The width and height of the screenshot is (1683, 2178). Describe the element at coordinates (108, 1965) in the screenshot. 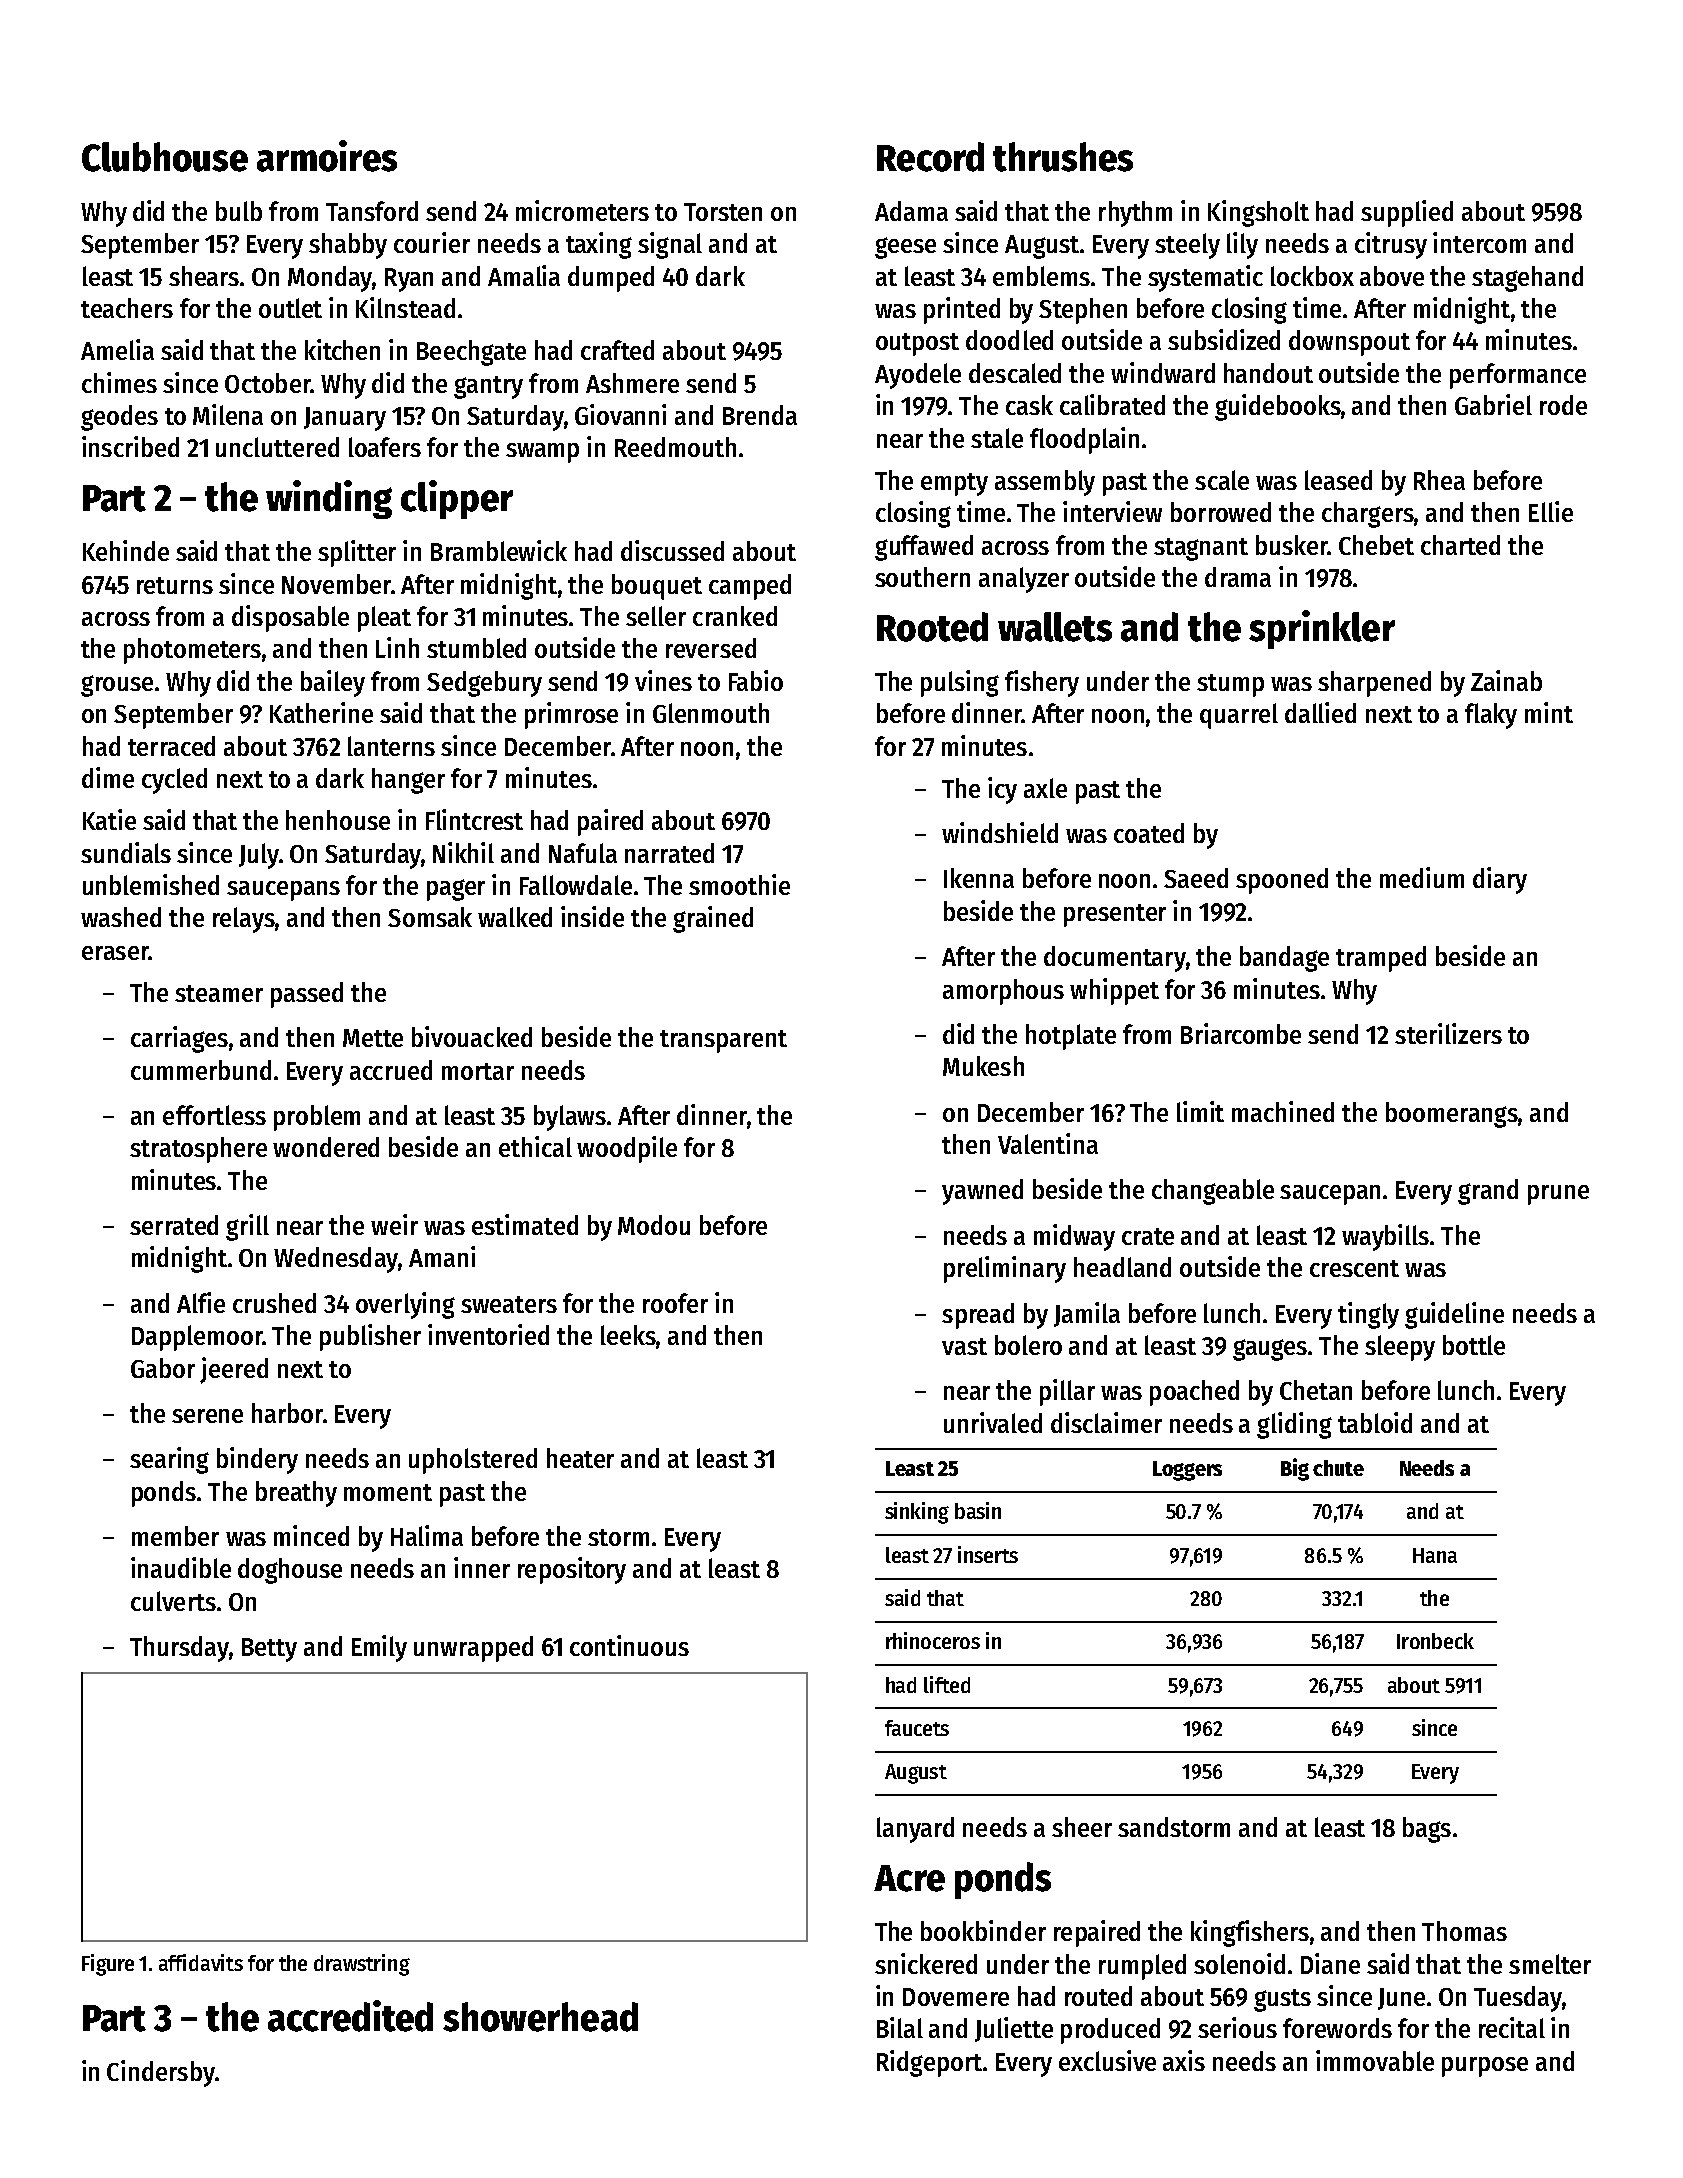

I see `Figure` at that location.
